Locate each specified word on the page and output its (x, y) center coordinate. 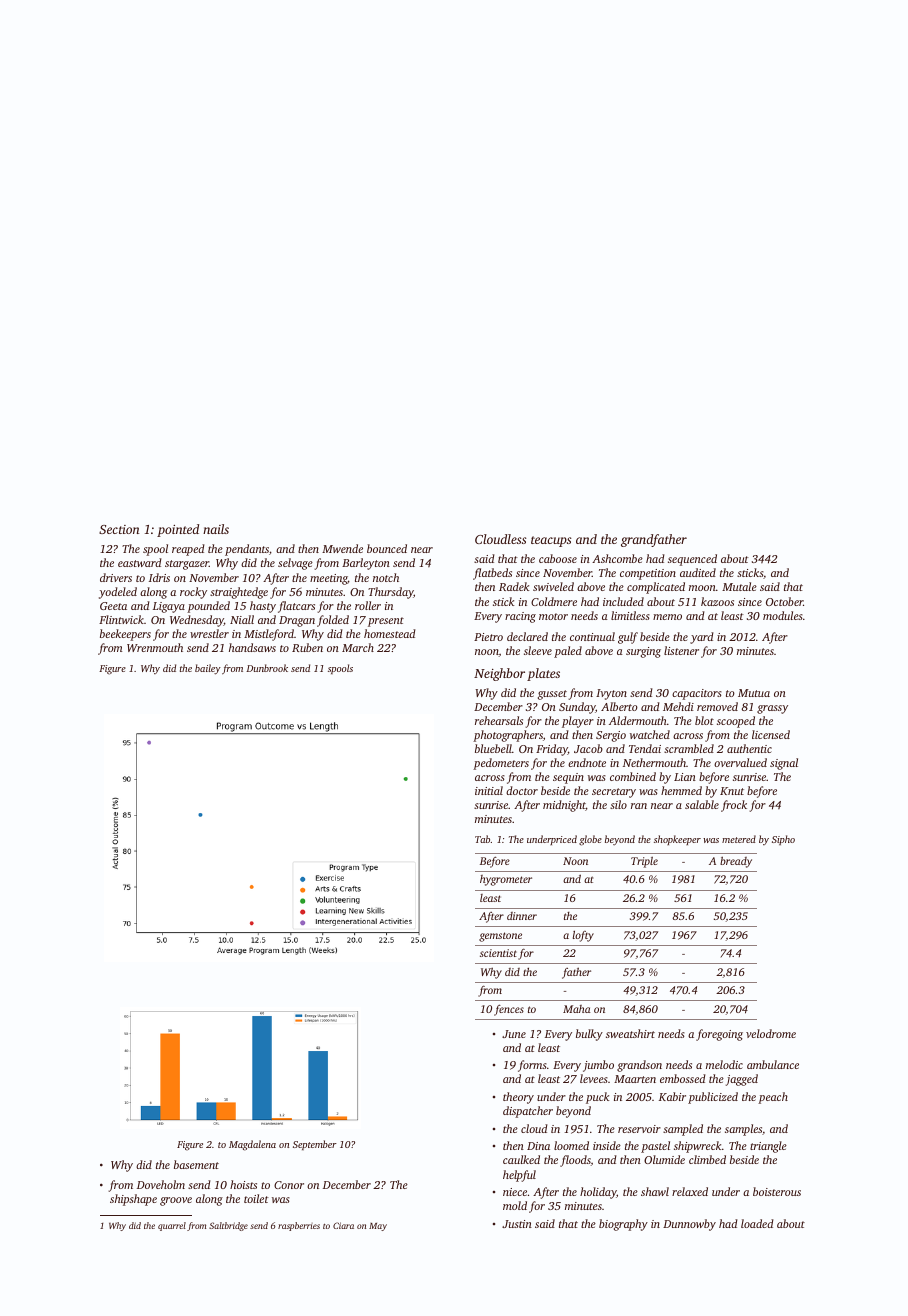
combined (633, 776)
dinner (522, 916)
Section (119, 529)
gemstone (500, 937)
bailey (208, 669)
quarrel (172, 1226)
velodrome (771, 1033)
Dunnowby (689, 1225)
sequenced (692, 560)
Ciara (343, 1225)
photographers (508, 736)
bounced (387, 548)
